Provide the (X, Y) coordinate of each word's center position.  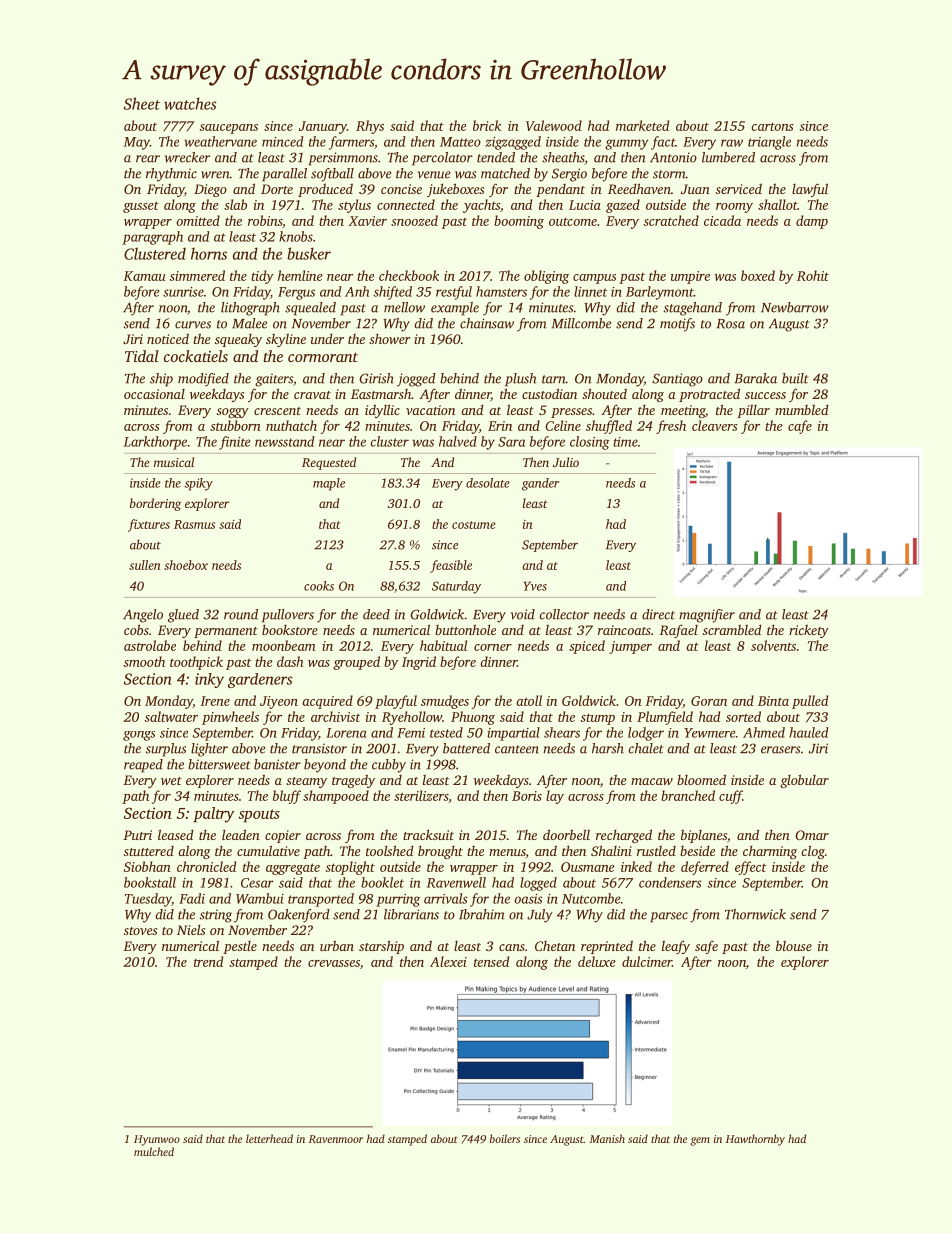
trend (208, 961)
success (765, 395)
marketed (642, 125)
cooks (319, 586)
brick (487, 125)
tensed (491, 961)
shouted (604, 393)
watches (190, 103)
